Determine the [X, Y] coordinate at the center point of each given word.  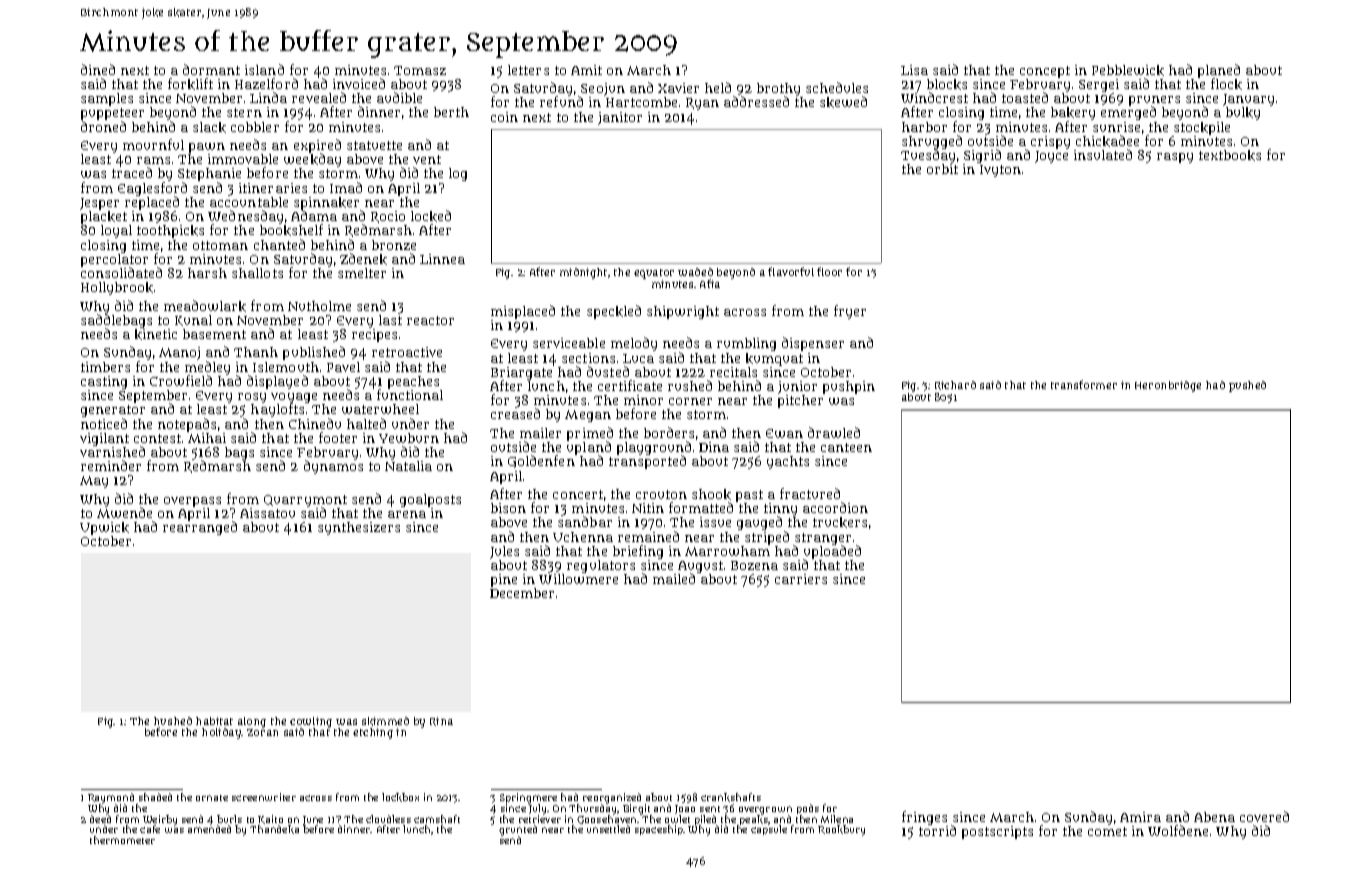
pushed [1247, 386]
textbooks [1230, 155]
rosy [252, 398]
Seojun [603, 89]
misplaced [523, 312]
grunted [518, 830]
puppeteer [112, 114]
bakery [1073, 113]
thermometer [122, 840]
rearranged [200, 528]
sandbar [585, 522]
